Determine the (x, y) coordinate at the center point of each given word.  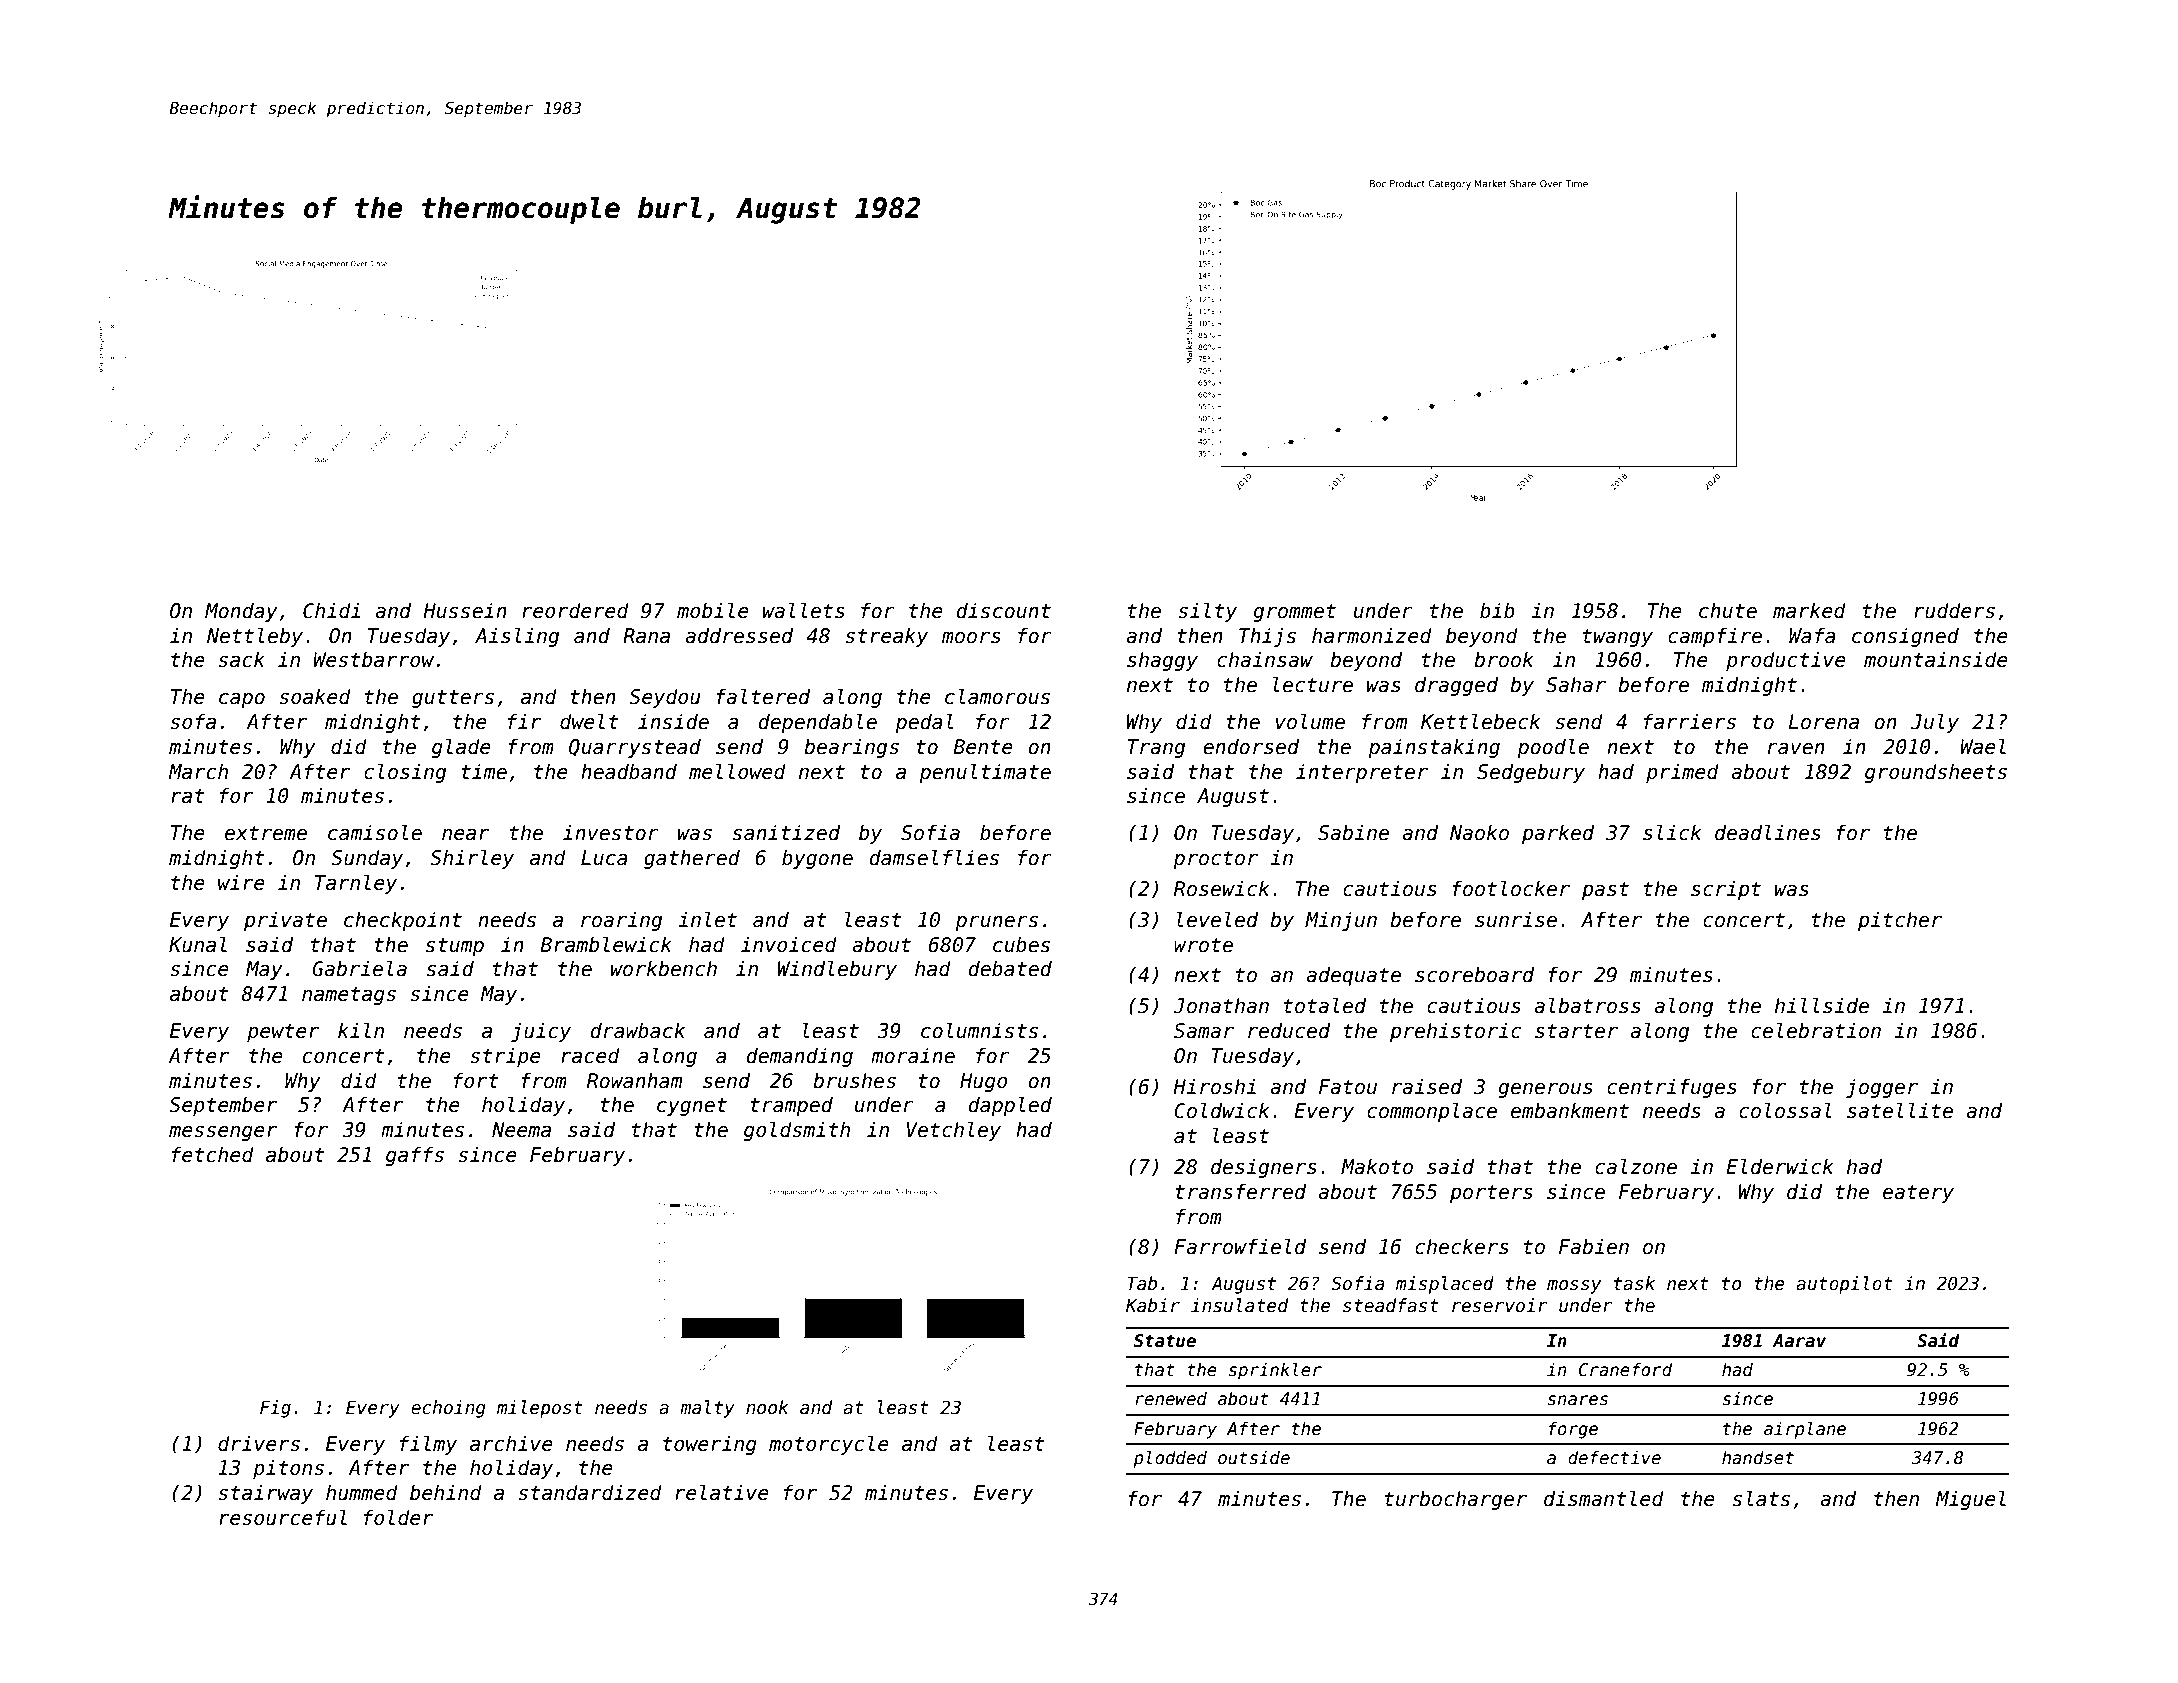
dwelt (589, 721)
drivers (259, 1443)
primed (1682, 773)
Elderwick (1780, 1166)
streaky (886, 637)
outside (1254, 1457)
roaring (621, 921)
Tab (1142, 1283)
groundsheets (1936, 773)
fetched (213, 1154)
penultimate (985, 773)
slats (1761, 1498)
